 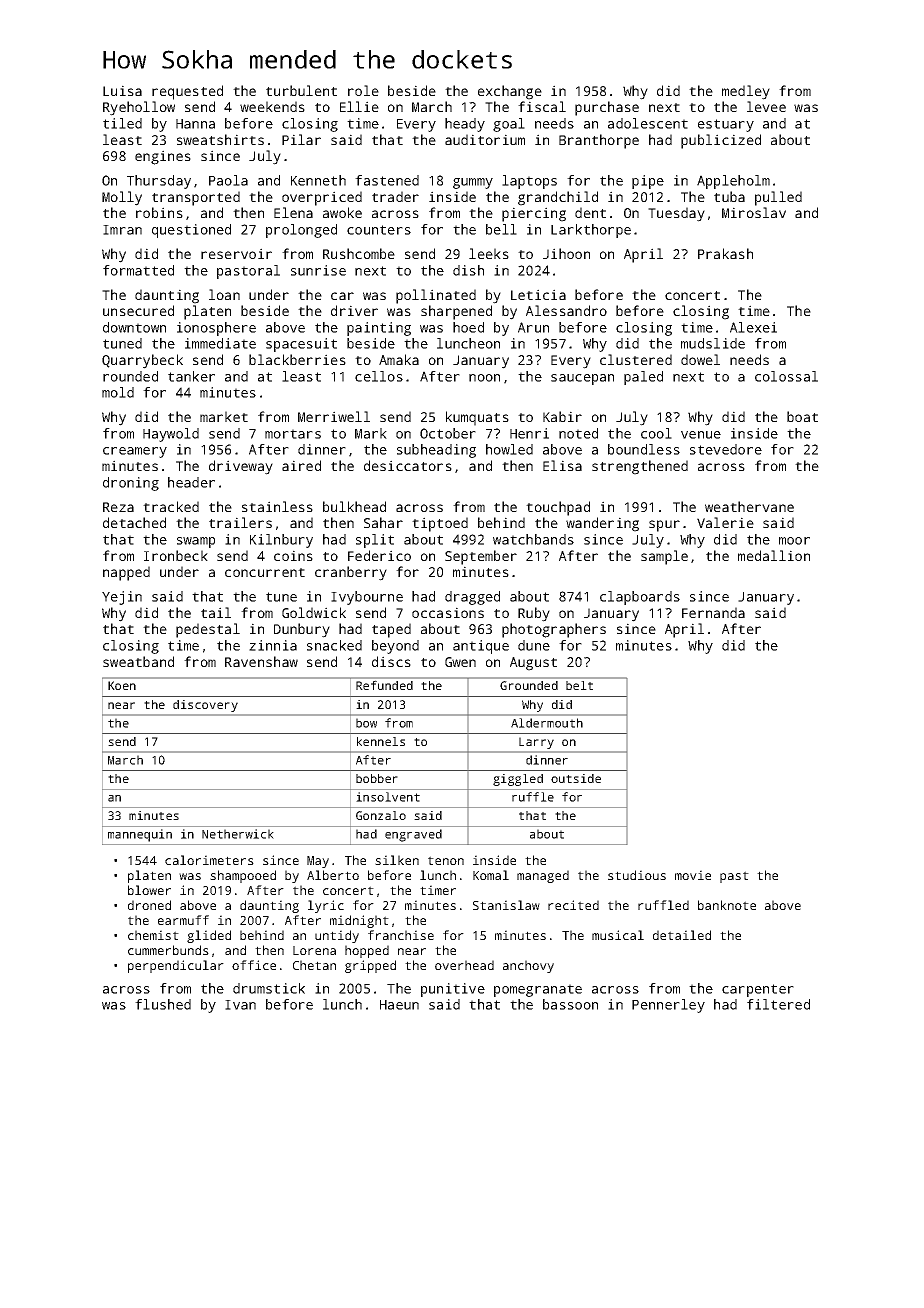 I want to click on medallion, so click(x=774, y=555).
